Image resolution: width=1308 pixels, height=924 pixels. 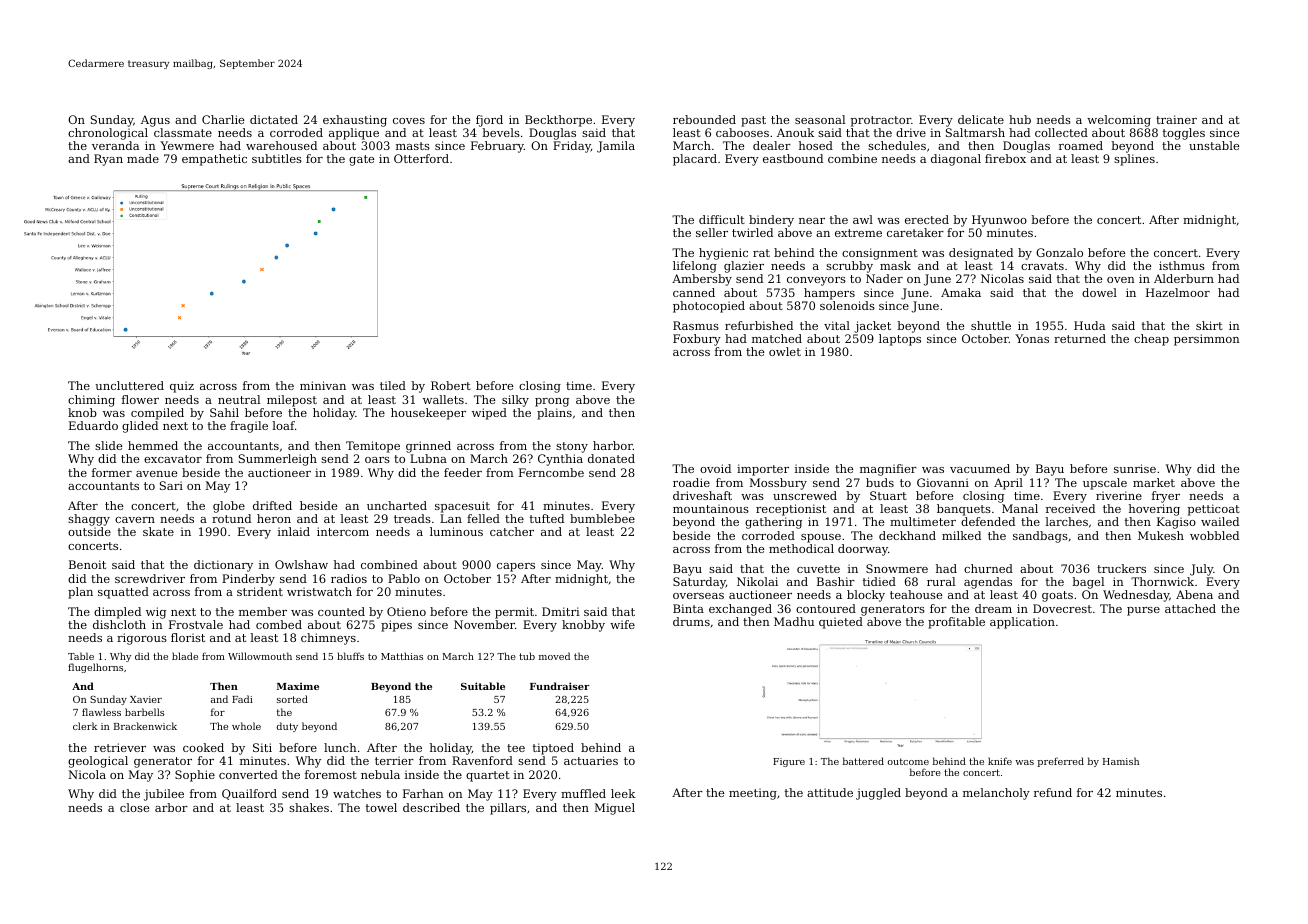 What do you see at coordinates (134, 807) in the screenshot?
I see `close` at bounding box center [134, 807].
